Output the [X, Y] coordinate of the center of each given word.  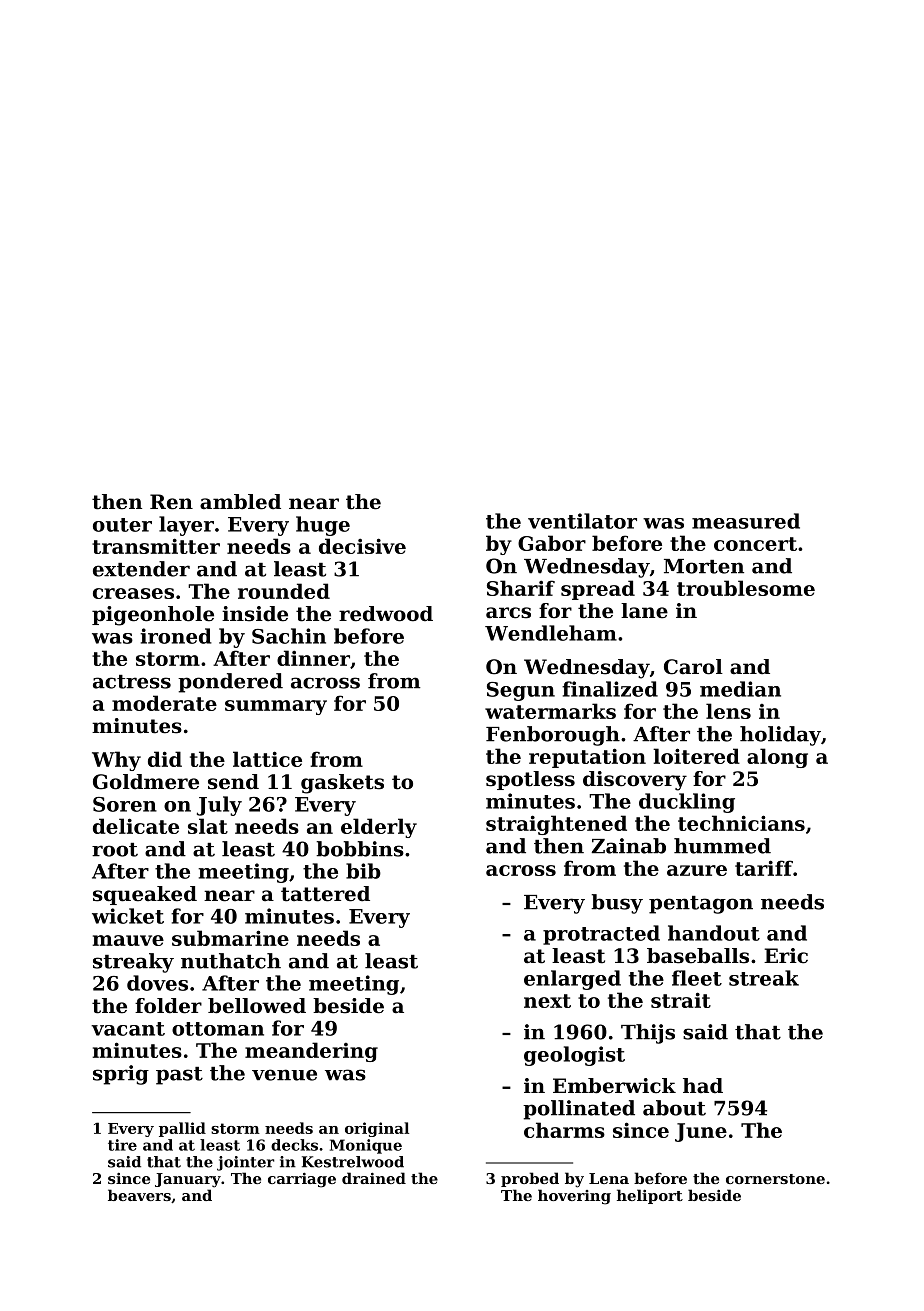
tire [122, 1145]
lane [644, 611]
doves [157, 983]
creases [133, 593]
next [547, 1001]
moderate [164, 703]
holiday [780, 736]
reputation [587, 758]
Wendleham [551, 633]
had [703, 1086]
